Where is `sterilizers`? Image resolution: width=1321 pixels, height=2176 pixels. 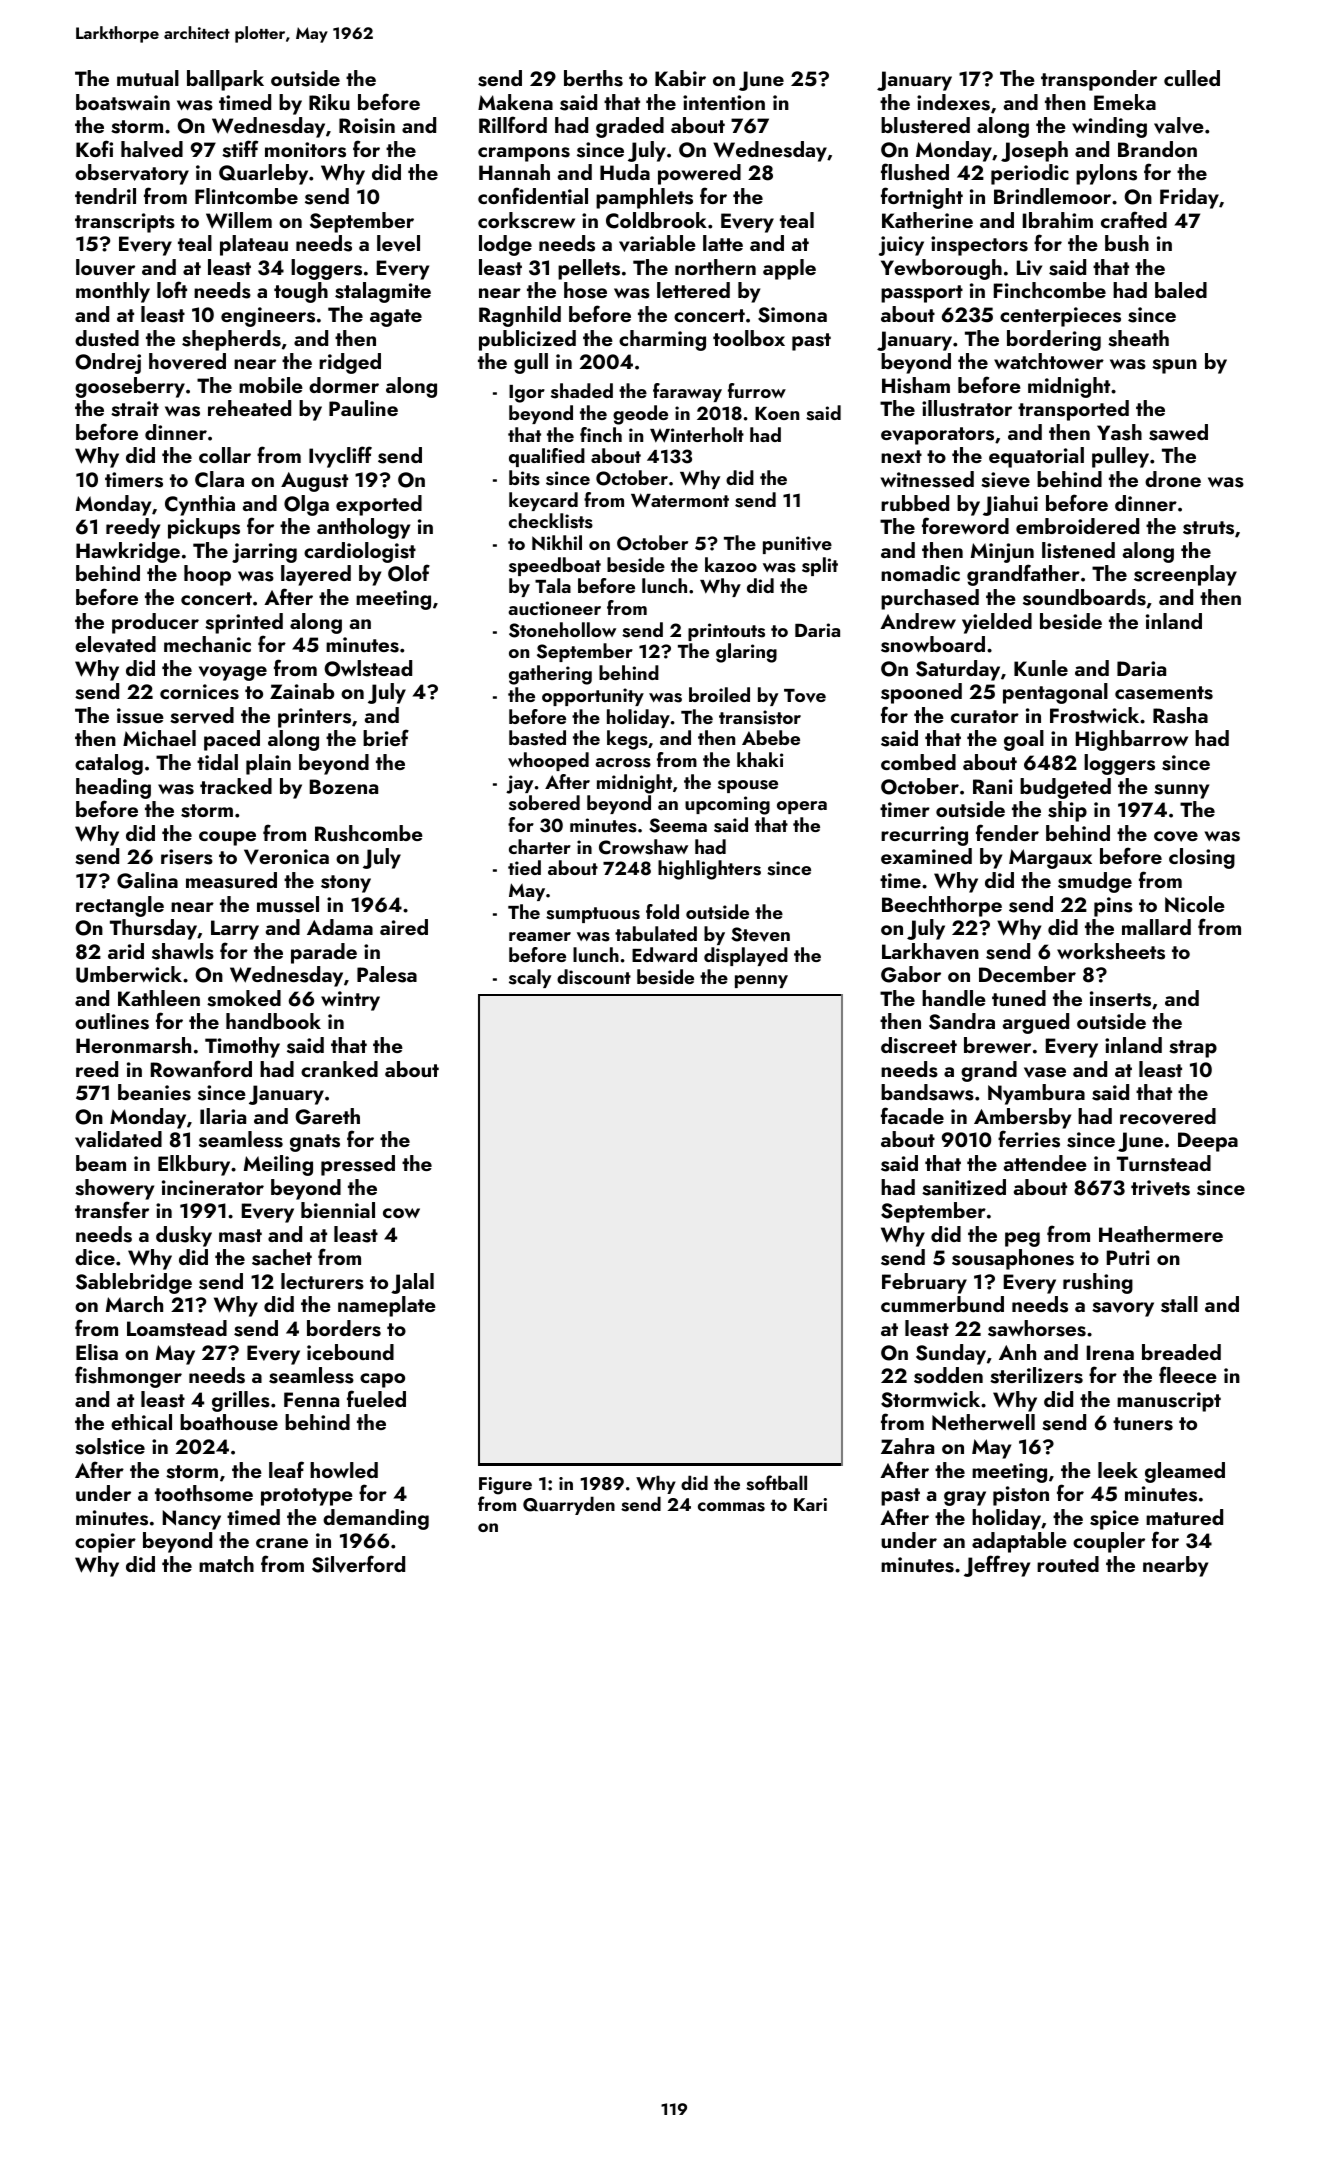
sterilizers is located at coordinates (1036, 1375).
